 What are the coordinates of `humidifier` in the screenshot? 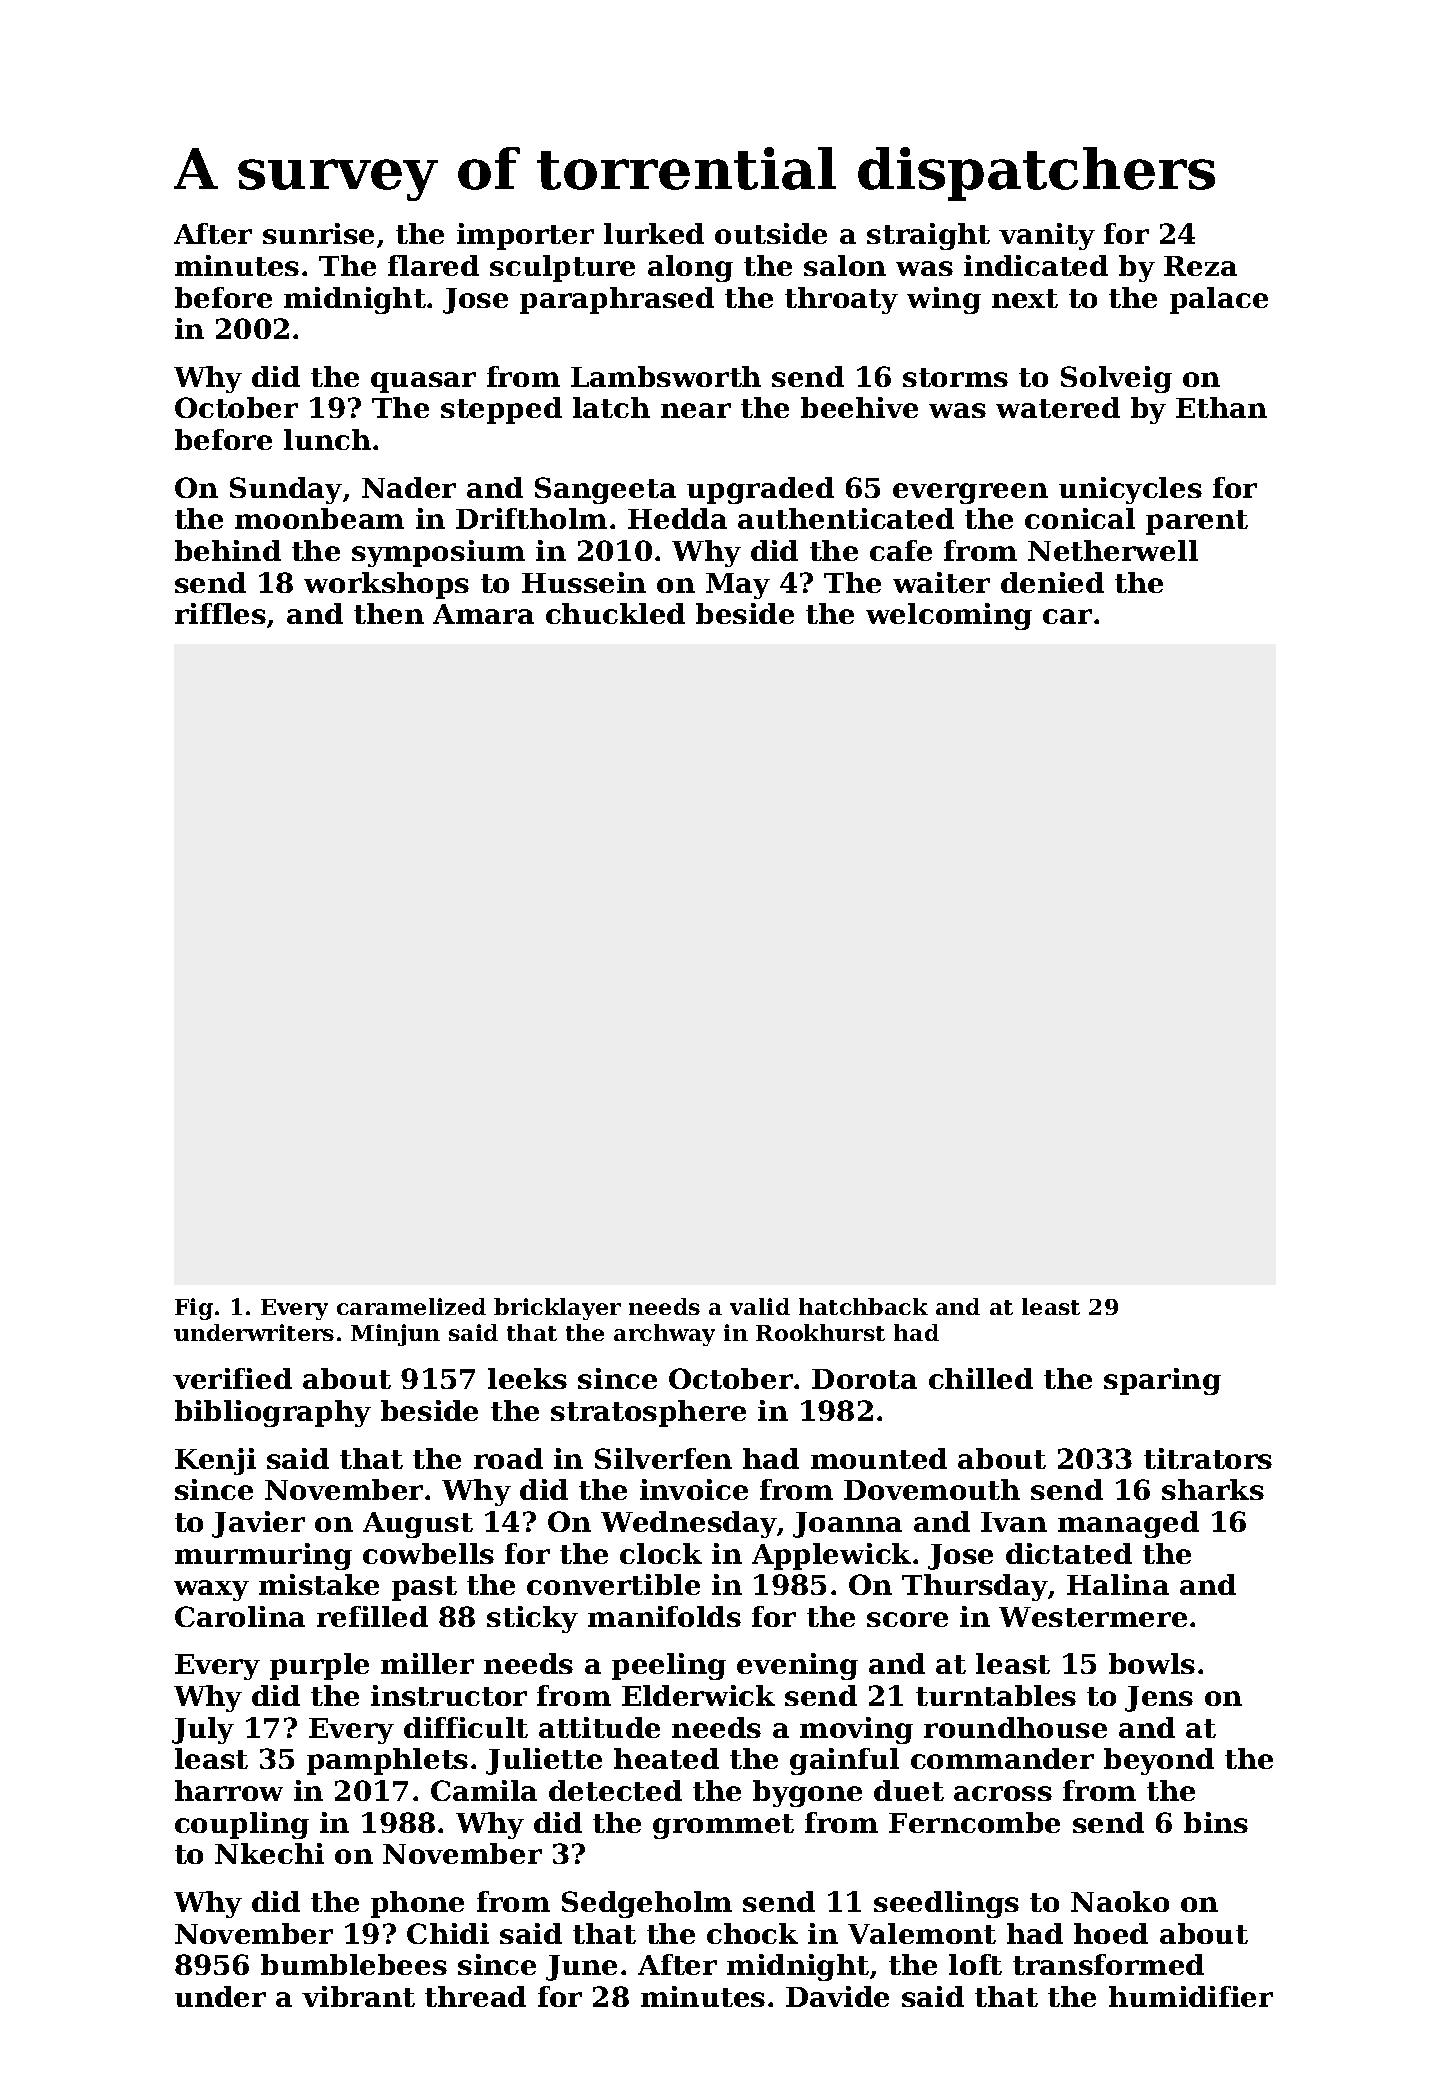 It's located at (1191, 1996).
